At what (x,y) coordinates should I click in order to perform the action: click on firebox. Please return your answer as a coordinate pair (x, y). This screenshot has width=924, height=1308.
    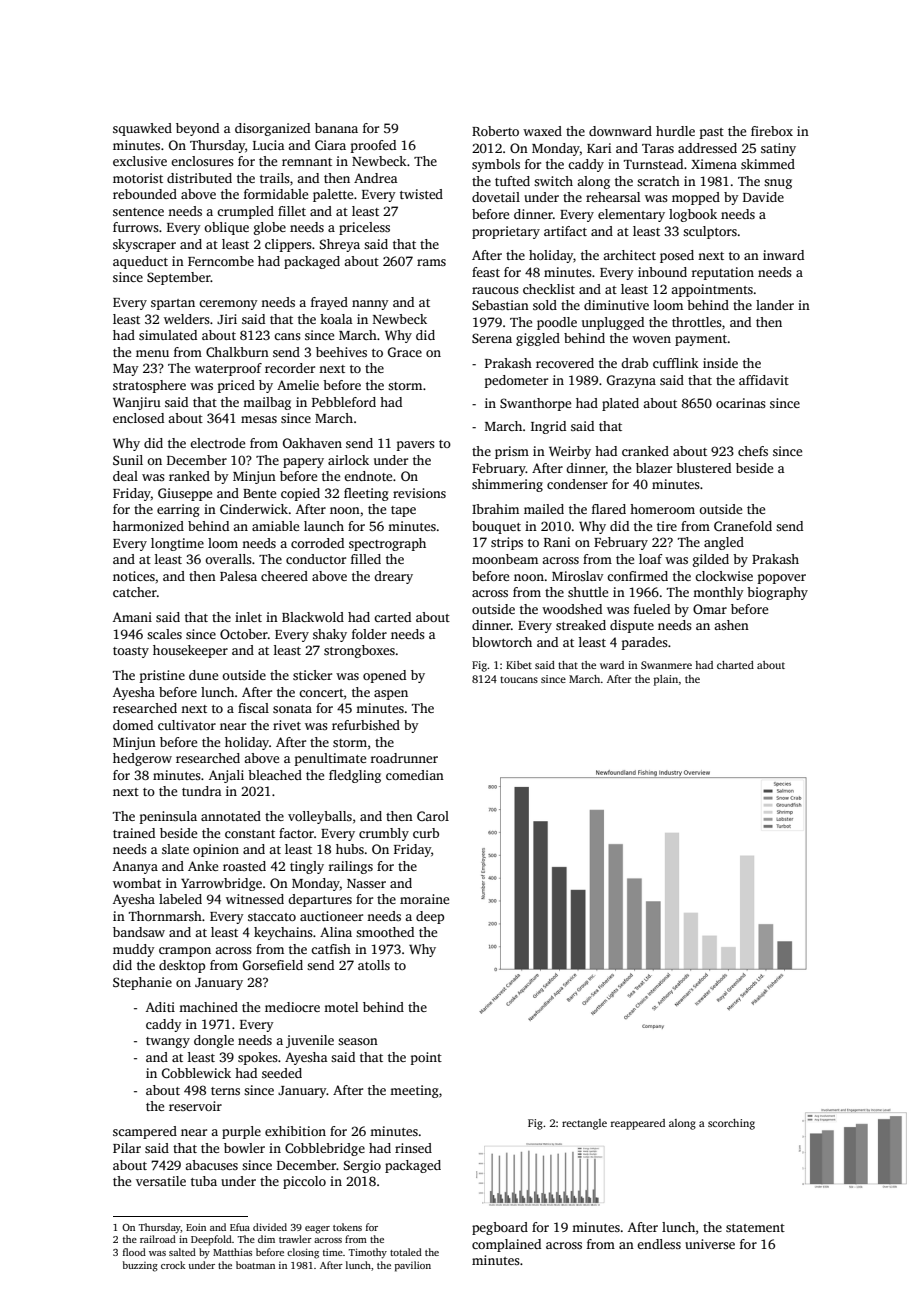
    Looking at the image, I should click on (772, 131).
